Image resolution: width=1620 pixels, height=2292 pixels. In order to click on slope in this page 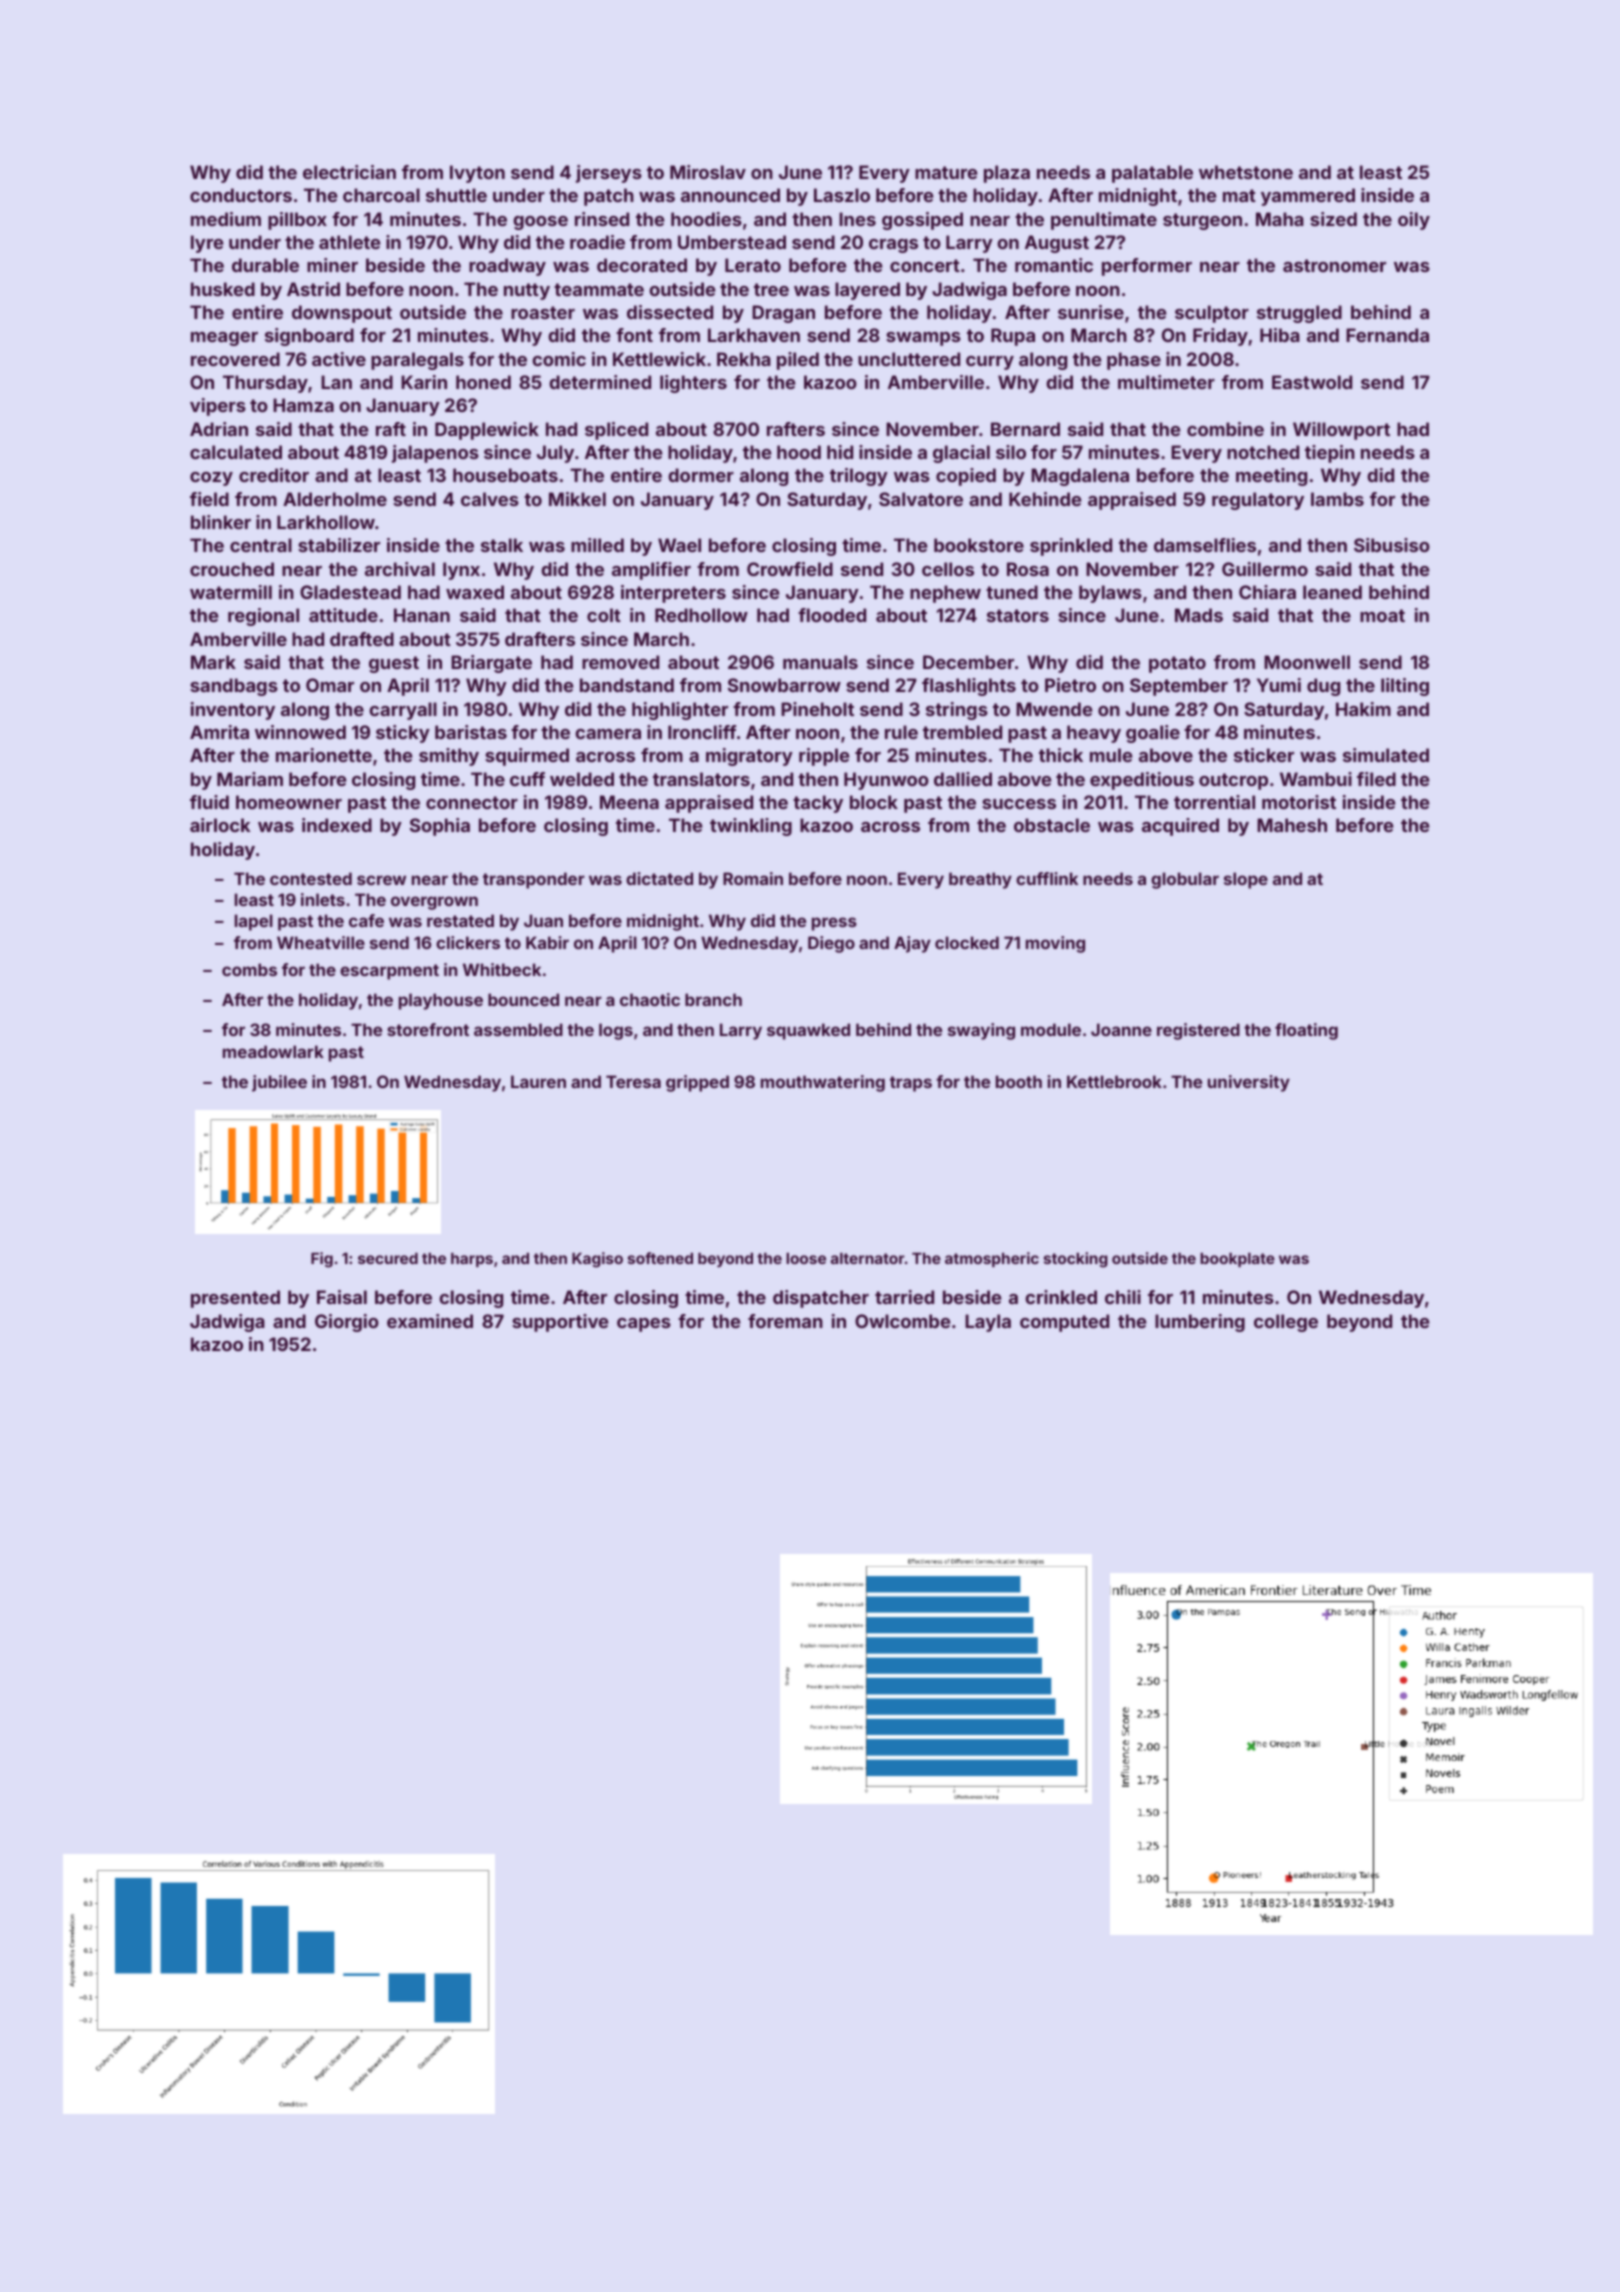, I will do `click(1246, 880)`.
